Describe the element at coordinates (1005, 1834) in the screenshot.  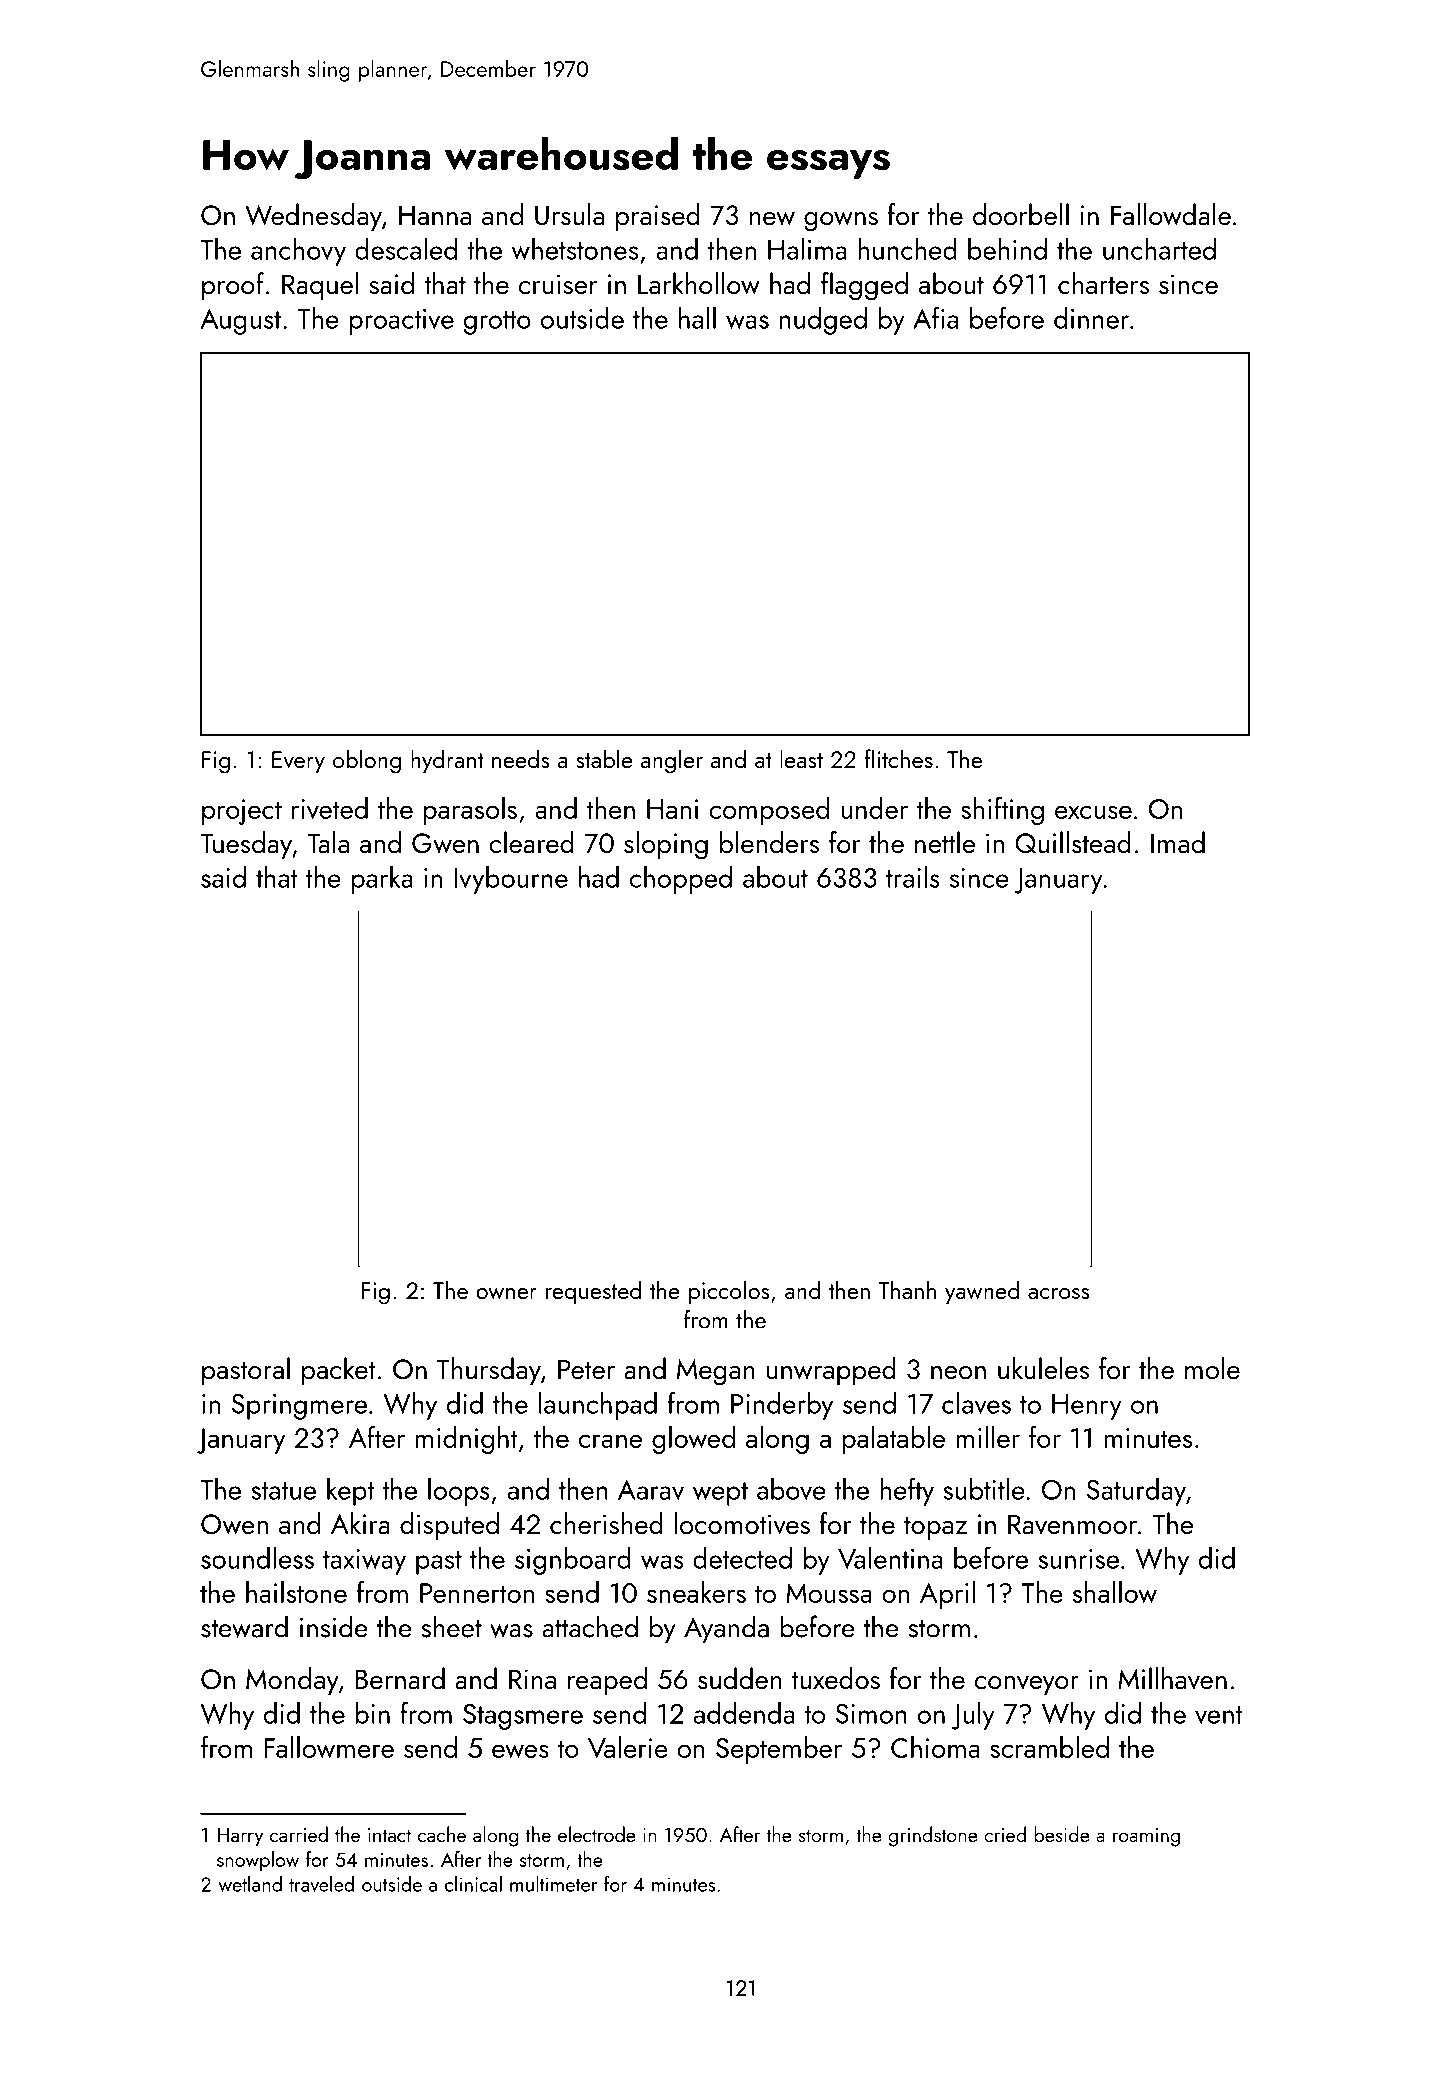
I see `cried` at that location.
